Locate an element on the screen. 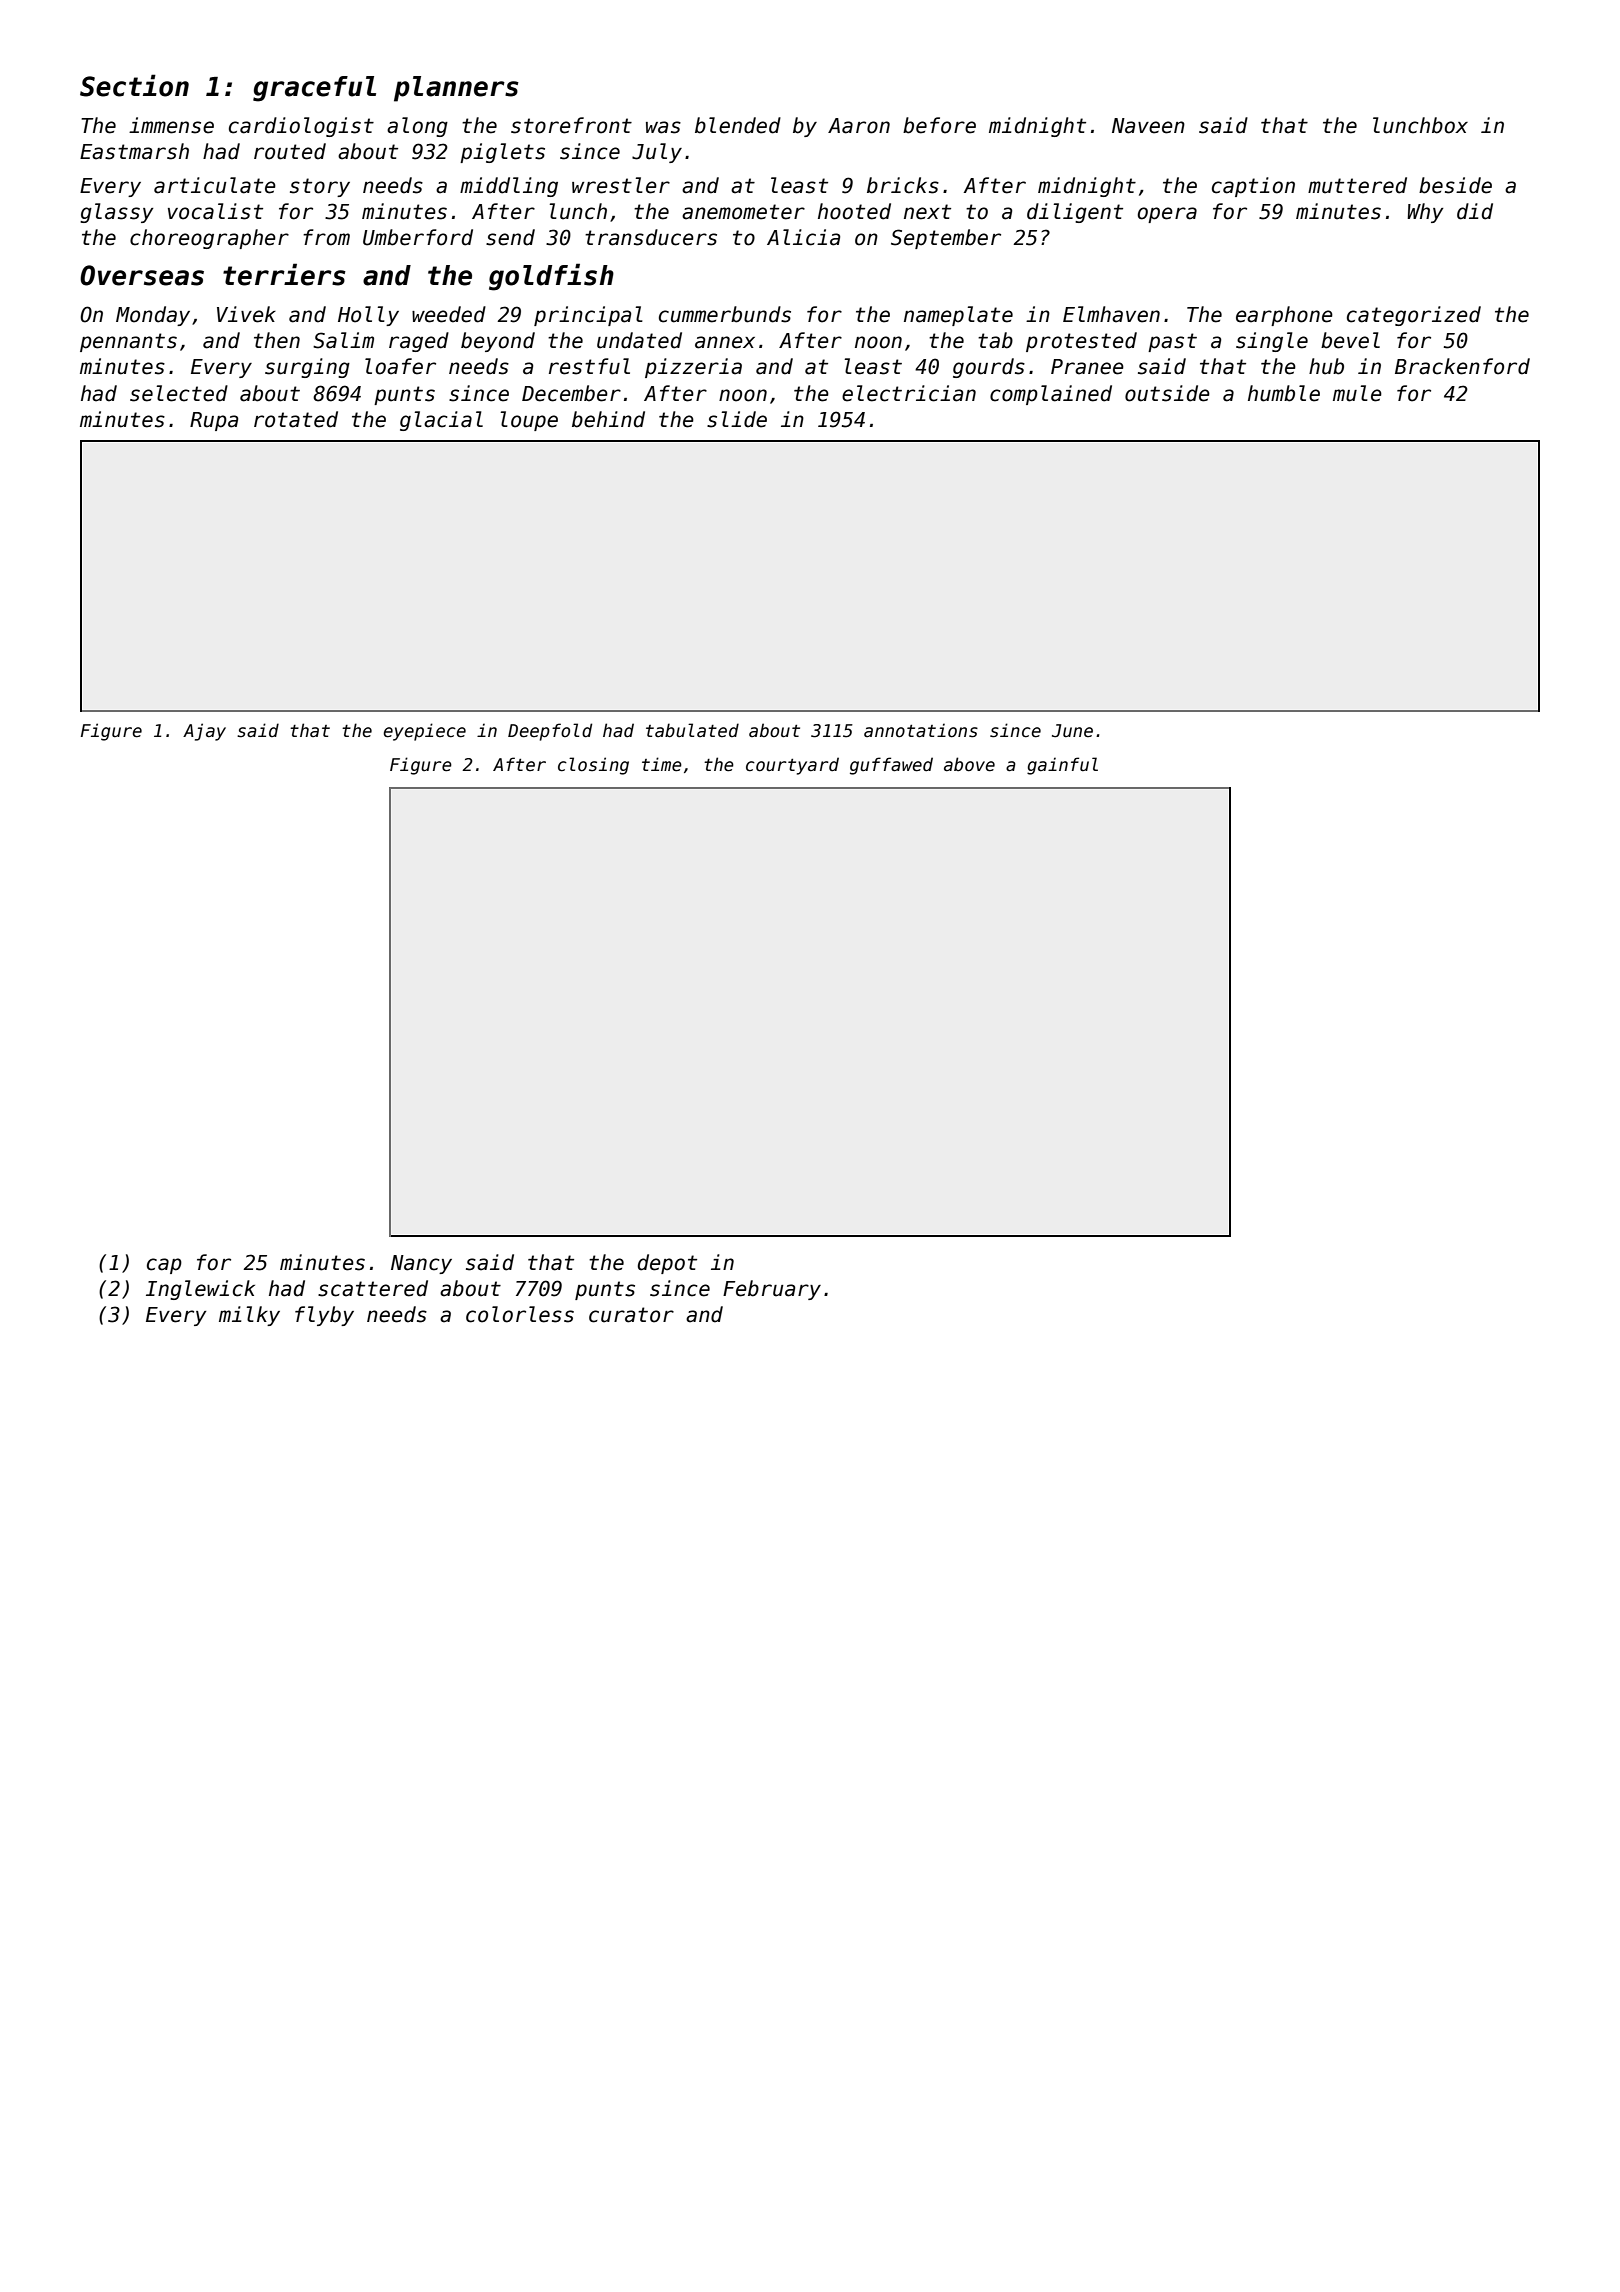  June is located at coordinates (1072, 731).
